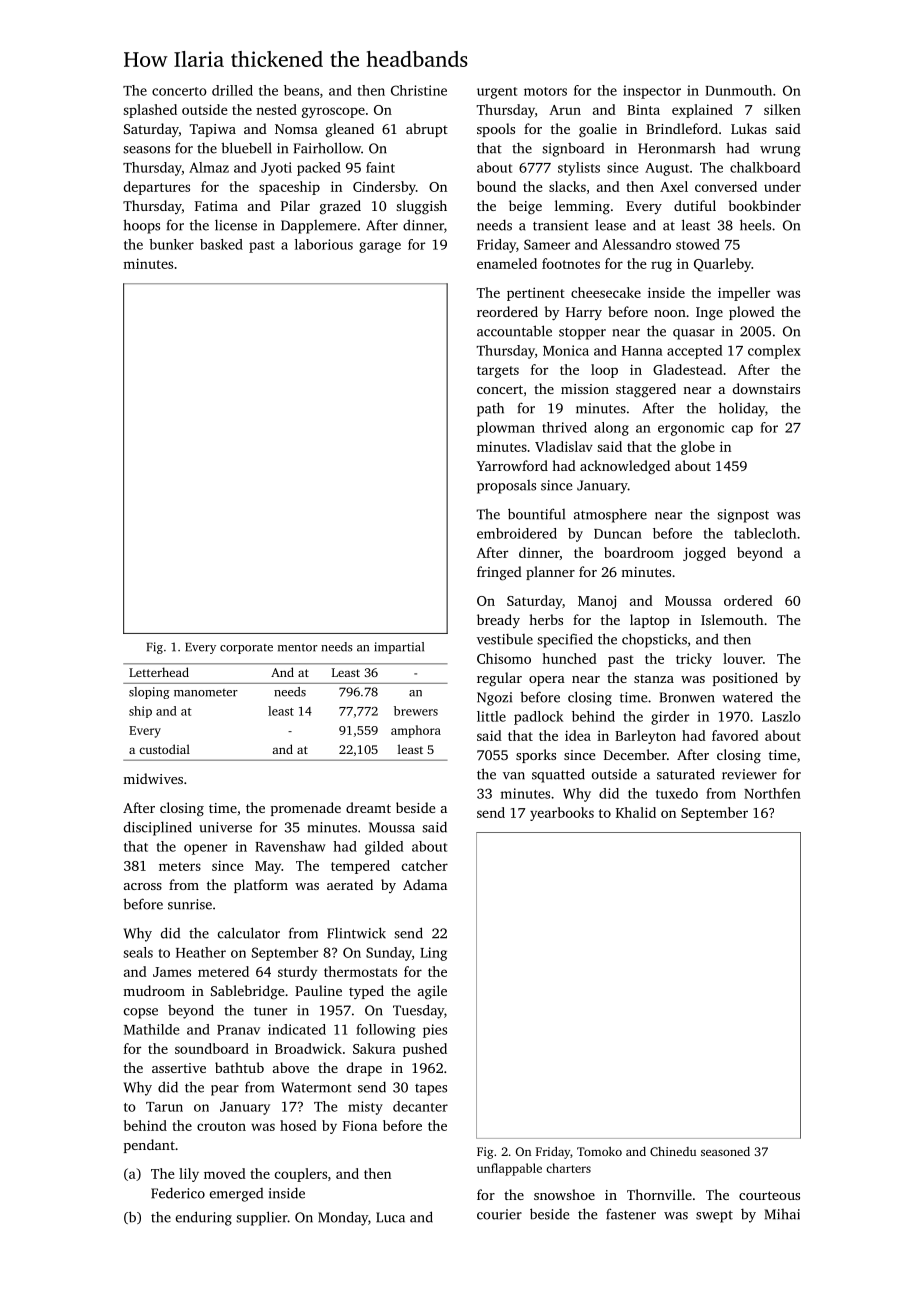  I want to click on little, so click(491, 716).
